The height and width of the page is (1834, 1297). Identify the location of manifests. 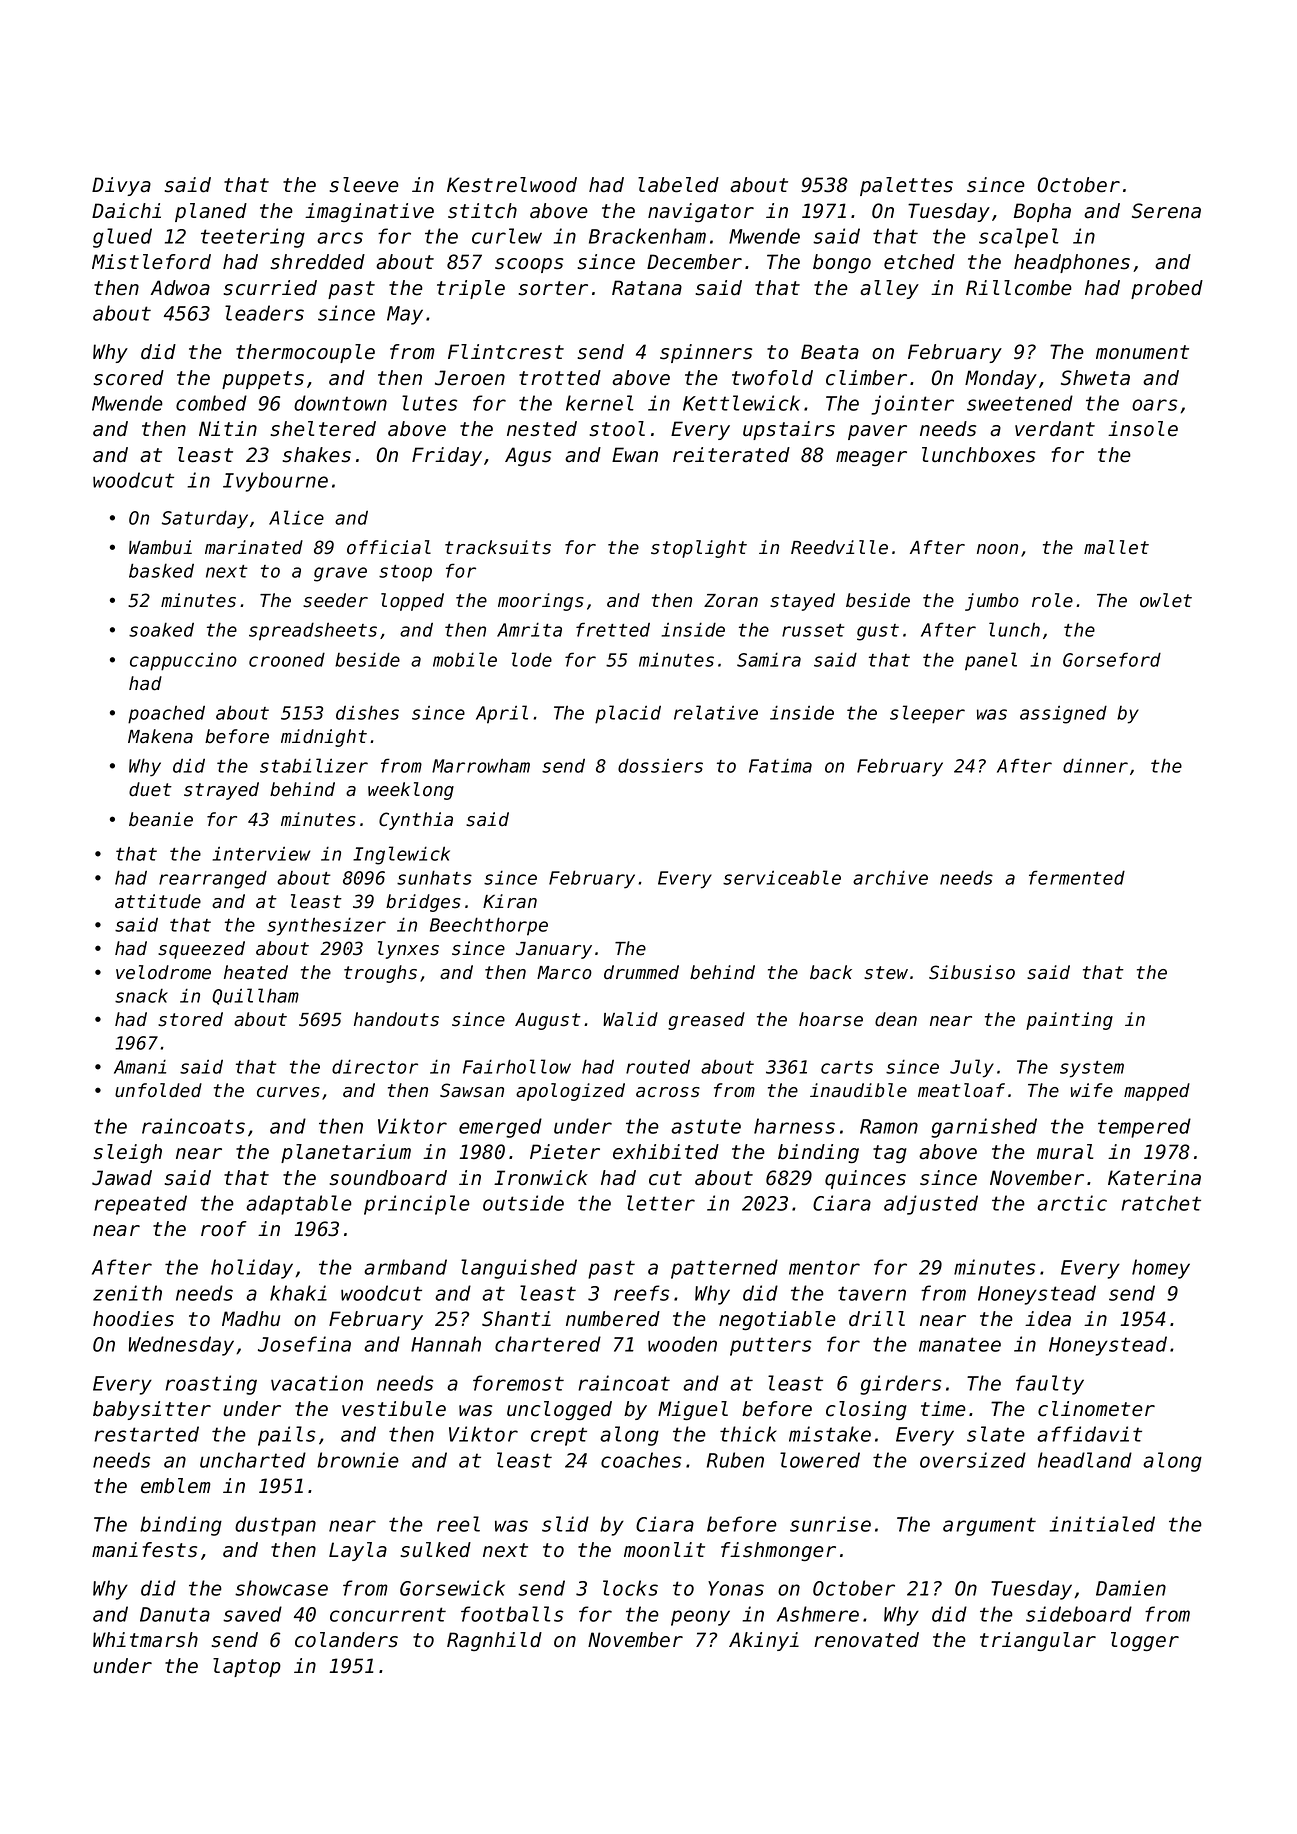
(144, 1550).
